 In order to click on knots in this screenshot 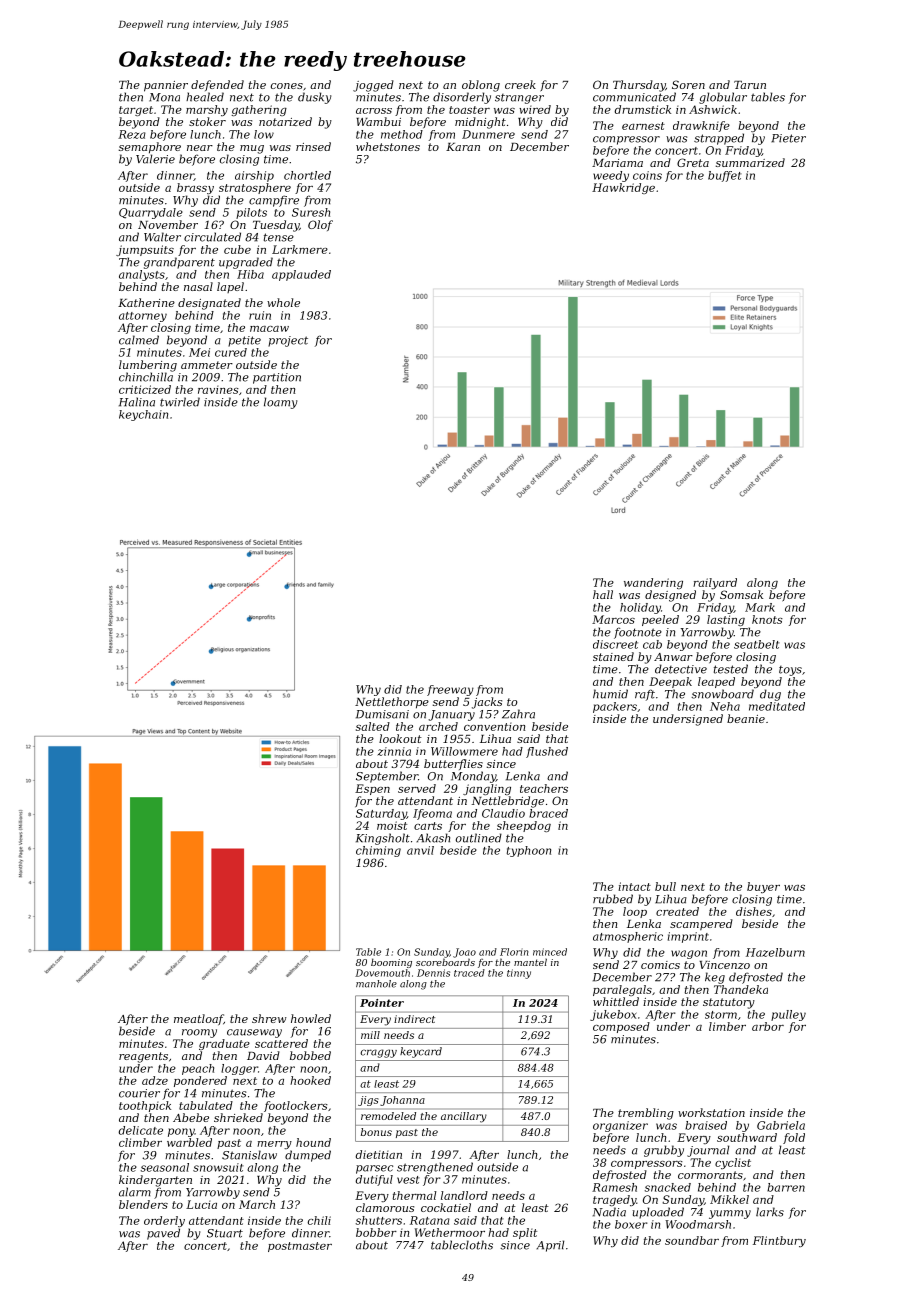, I will do `click(767, 619)`.
